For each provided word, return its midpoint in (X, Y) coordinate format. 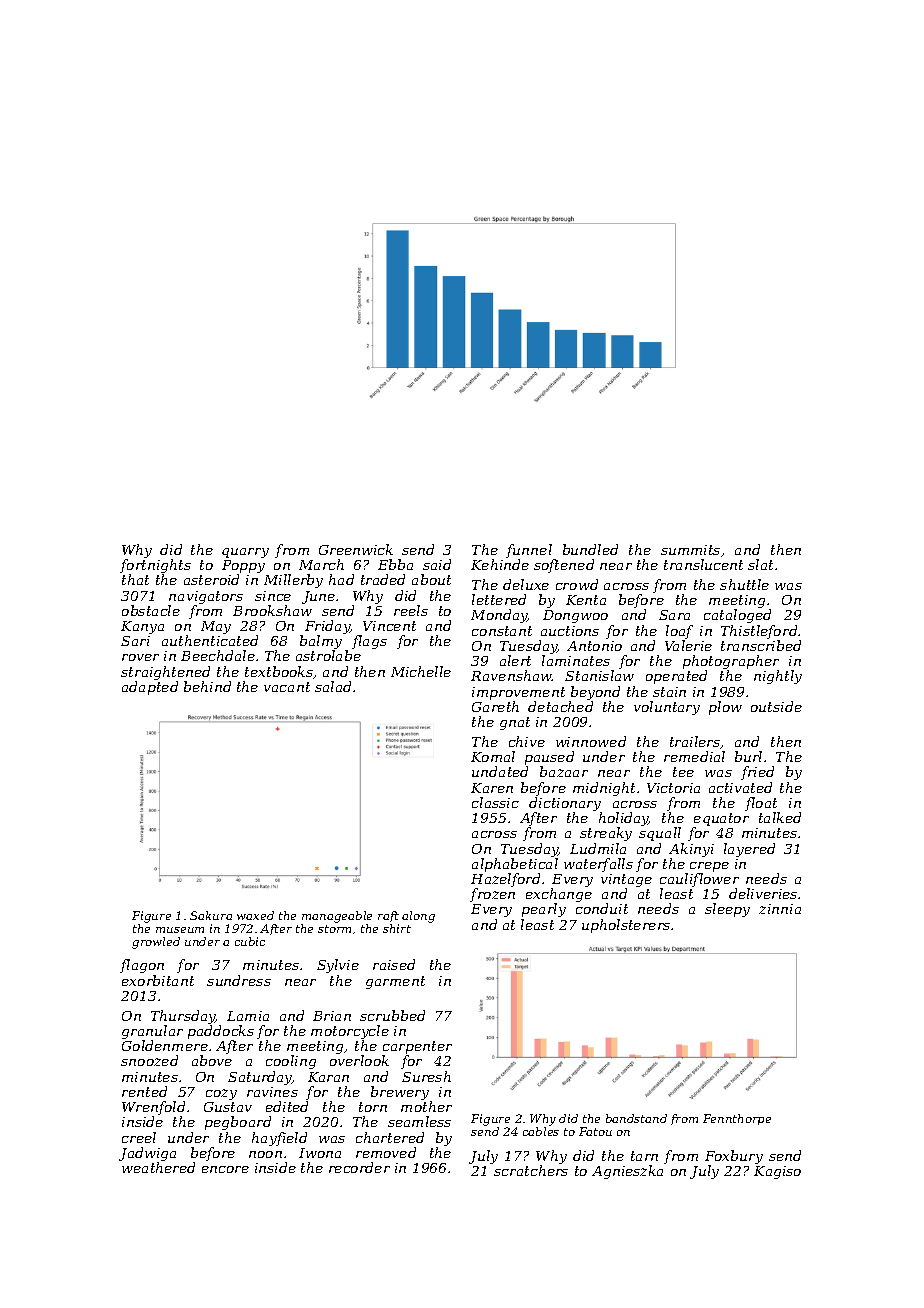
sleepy (727, 910)
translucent (703, 564)
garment (395, 982)
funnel (529, 551)
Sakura (211, 915)
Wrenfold (153, 1108)
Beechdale (218, 655)
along (418, 917)
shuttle (744, 584)
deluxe (526, 584)
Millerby (293, 581)
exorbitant (158, 980)
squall (660, 834)
